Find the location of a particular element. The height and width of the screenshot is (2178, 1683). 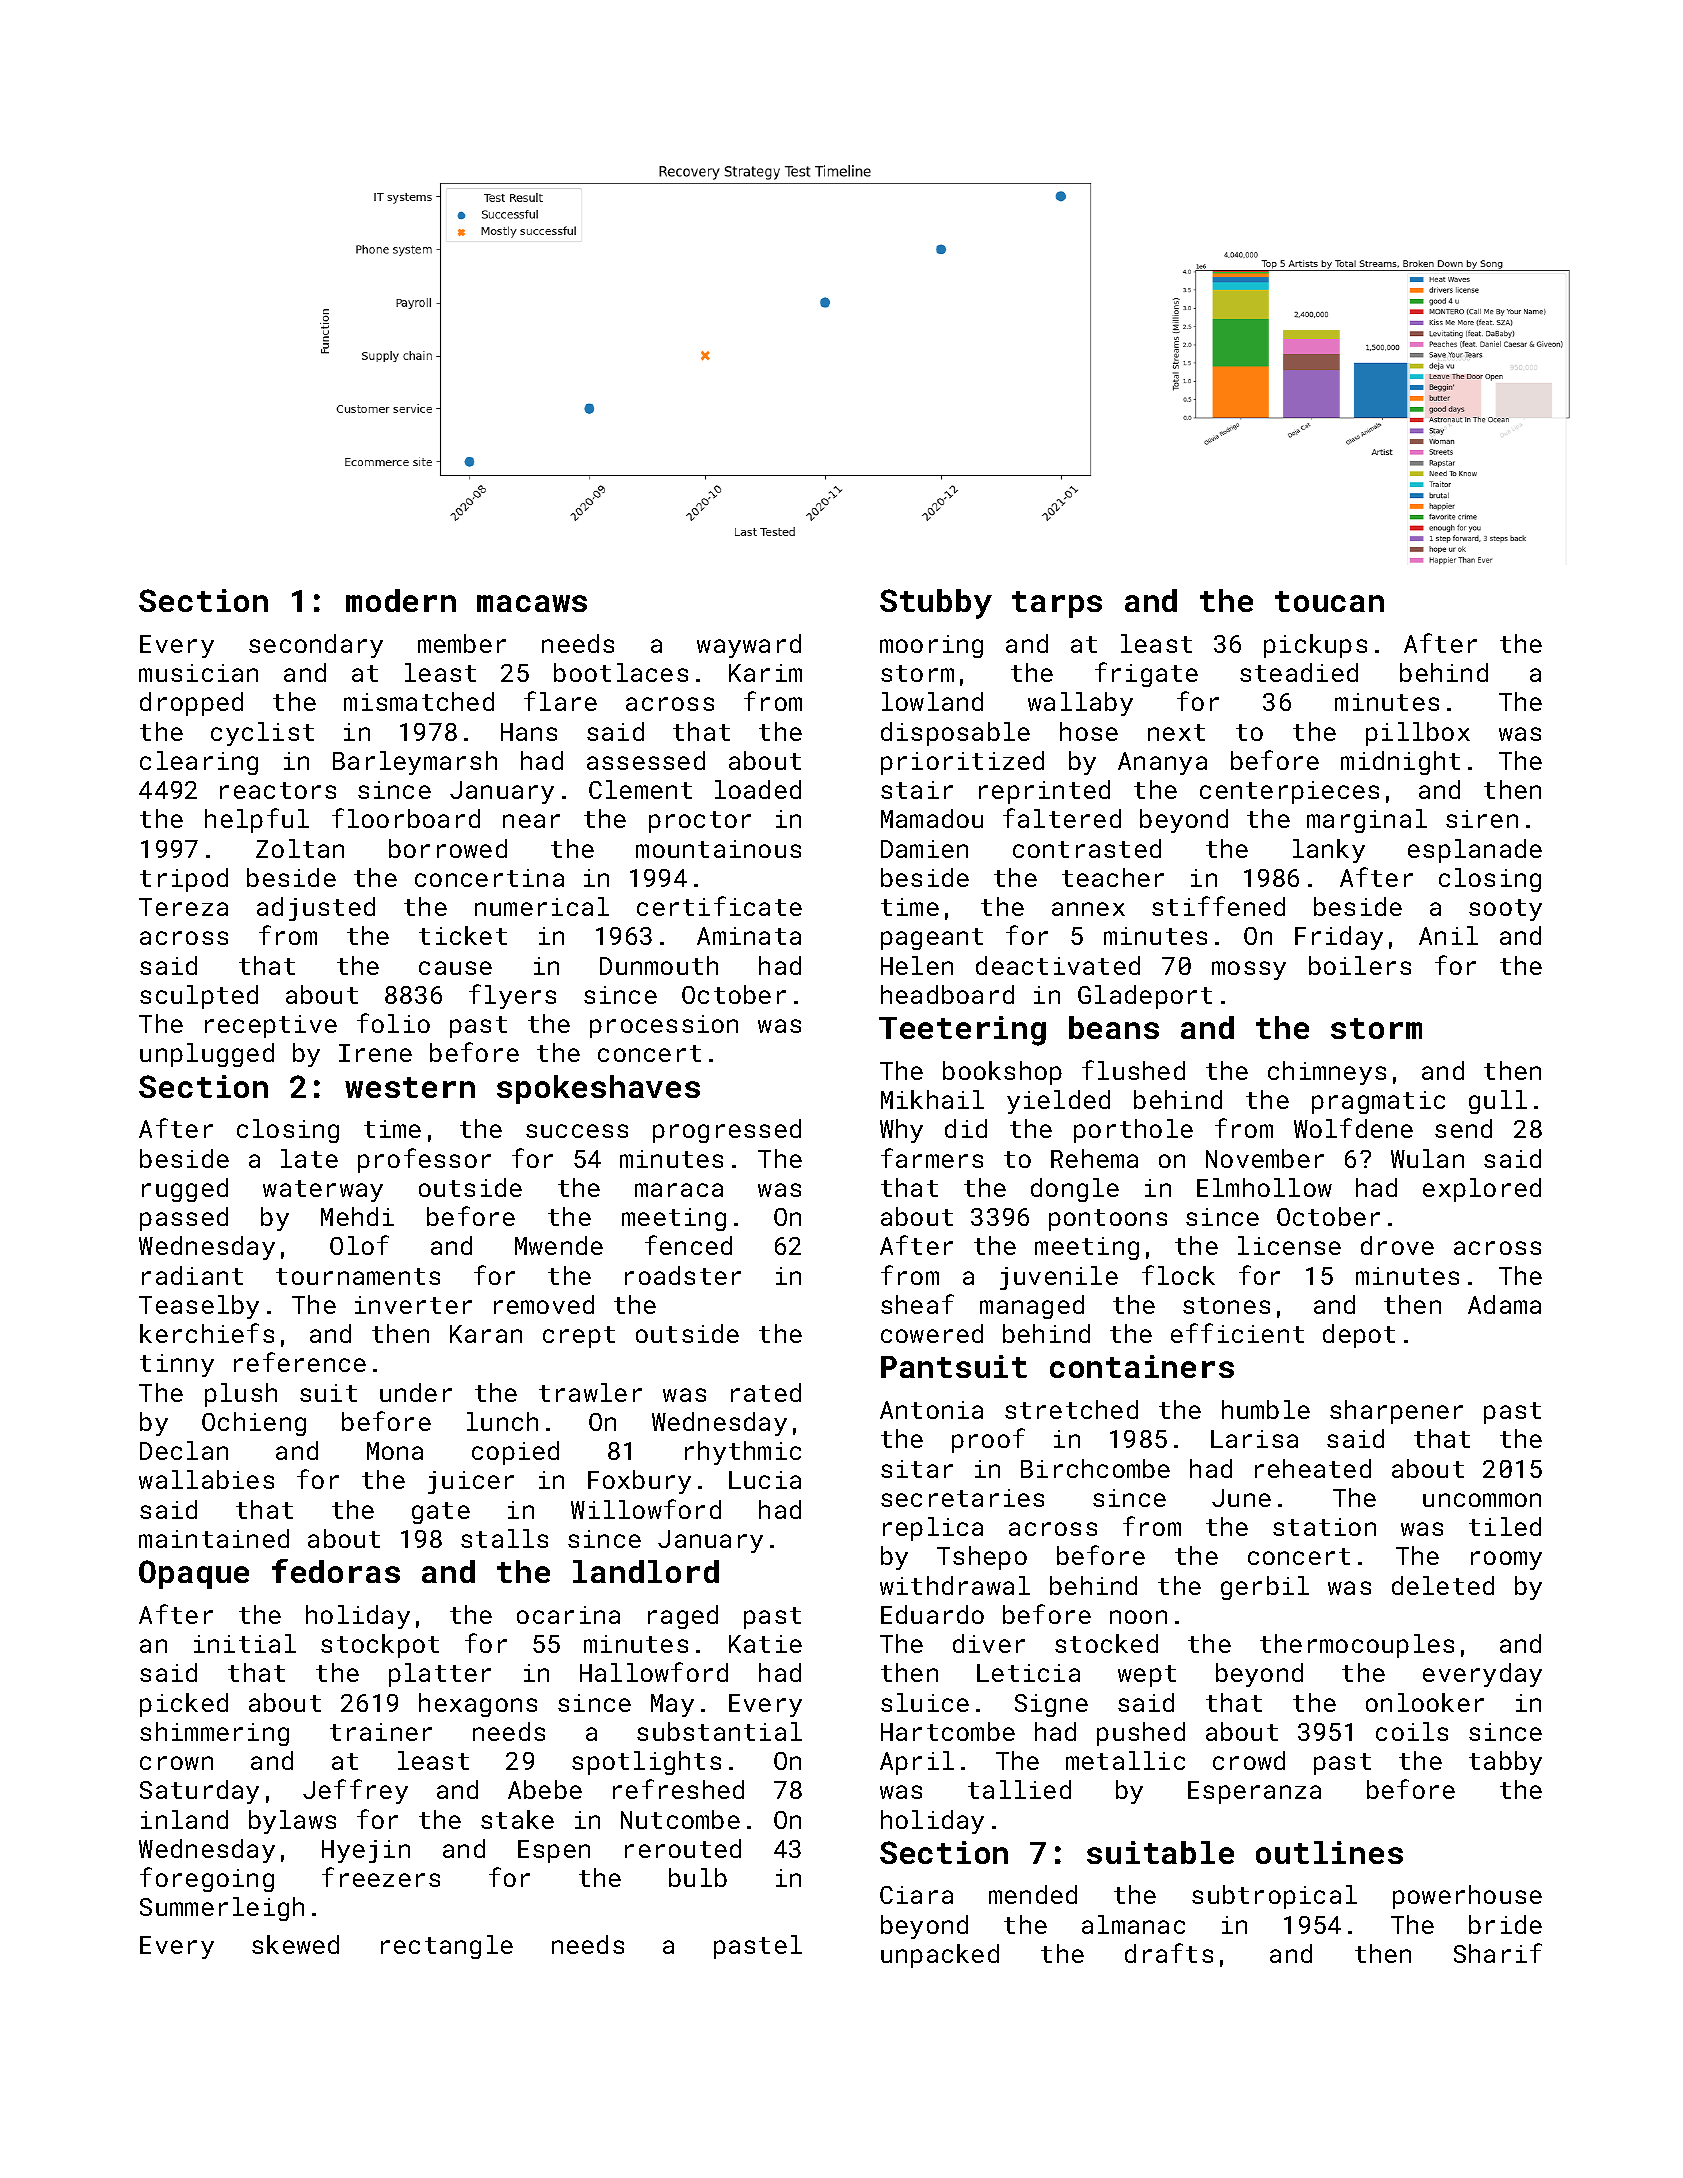

midnight is located at coordinates (1400, 763).
